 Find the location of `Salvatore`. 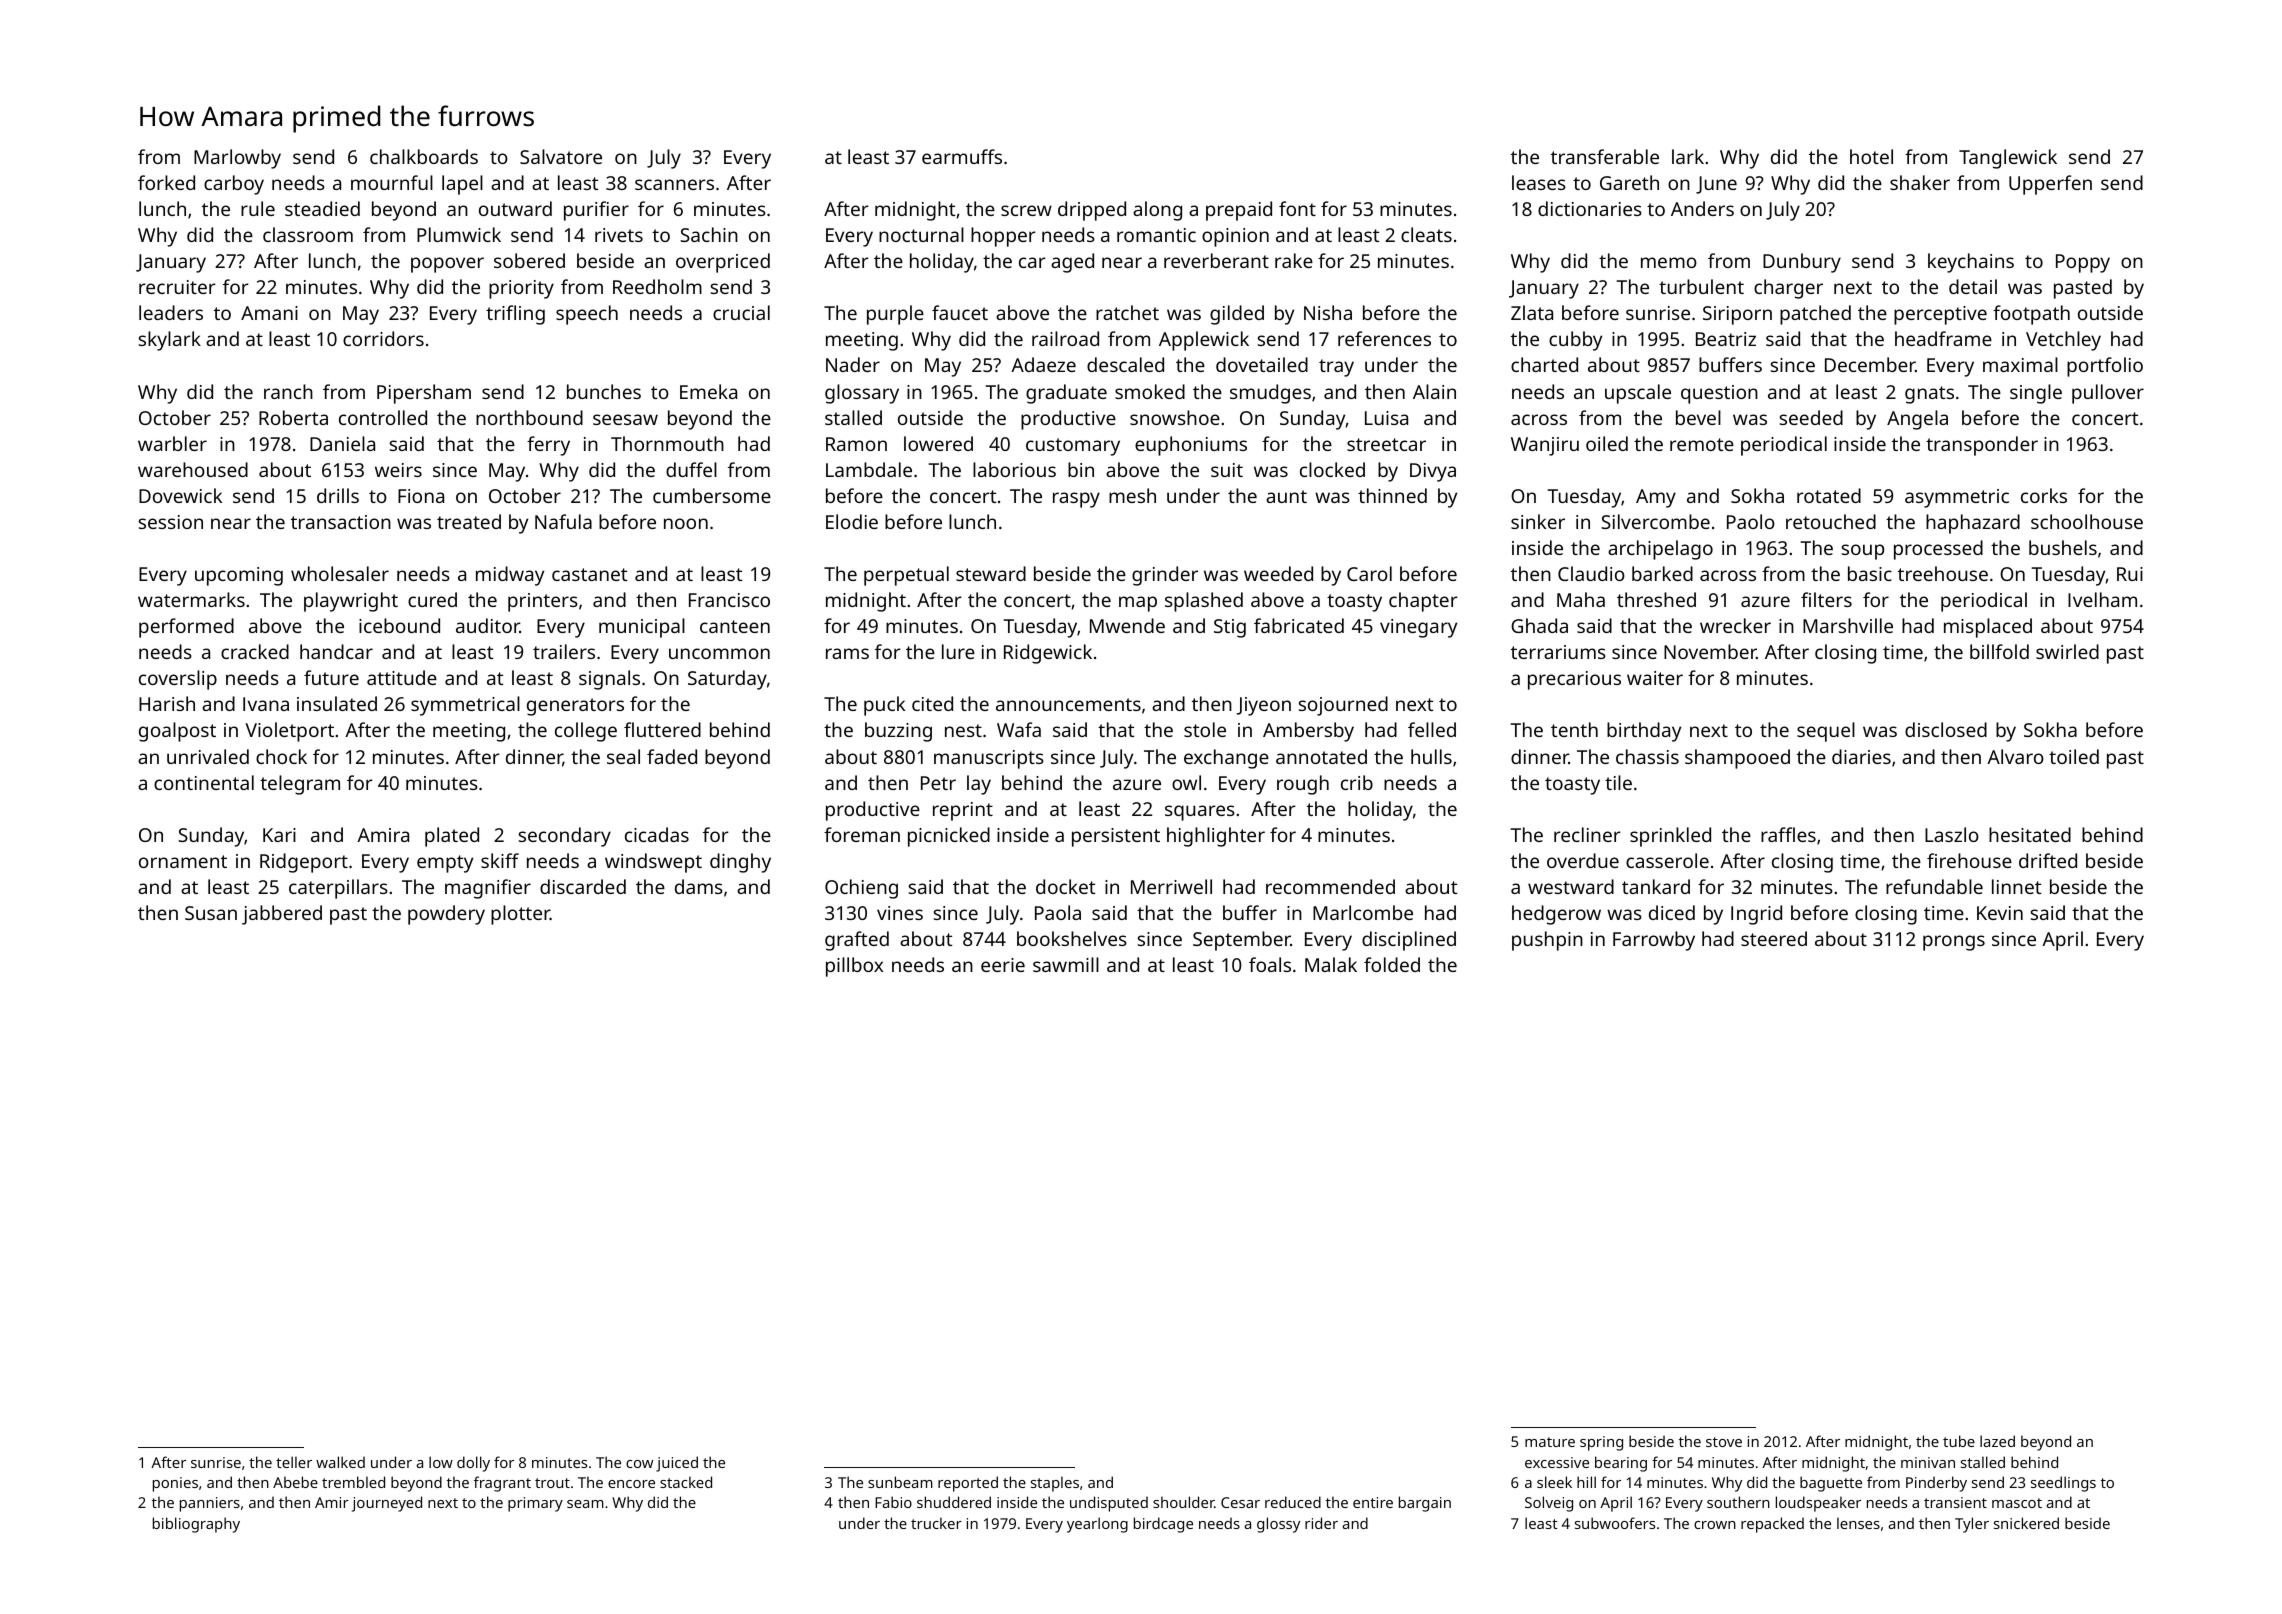

Salvatore is located at coordinates (561, 156).
